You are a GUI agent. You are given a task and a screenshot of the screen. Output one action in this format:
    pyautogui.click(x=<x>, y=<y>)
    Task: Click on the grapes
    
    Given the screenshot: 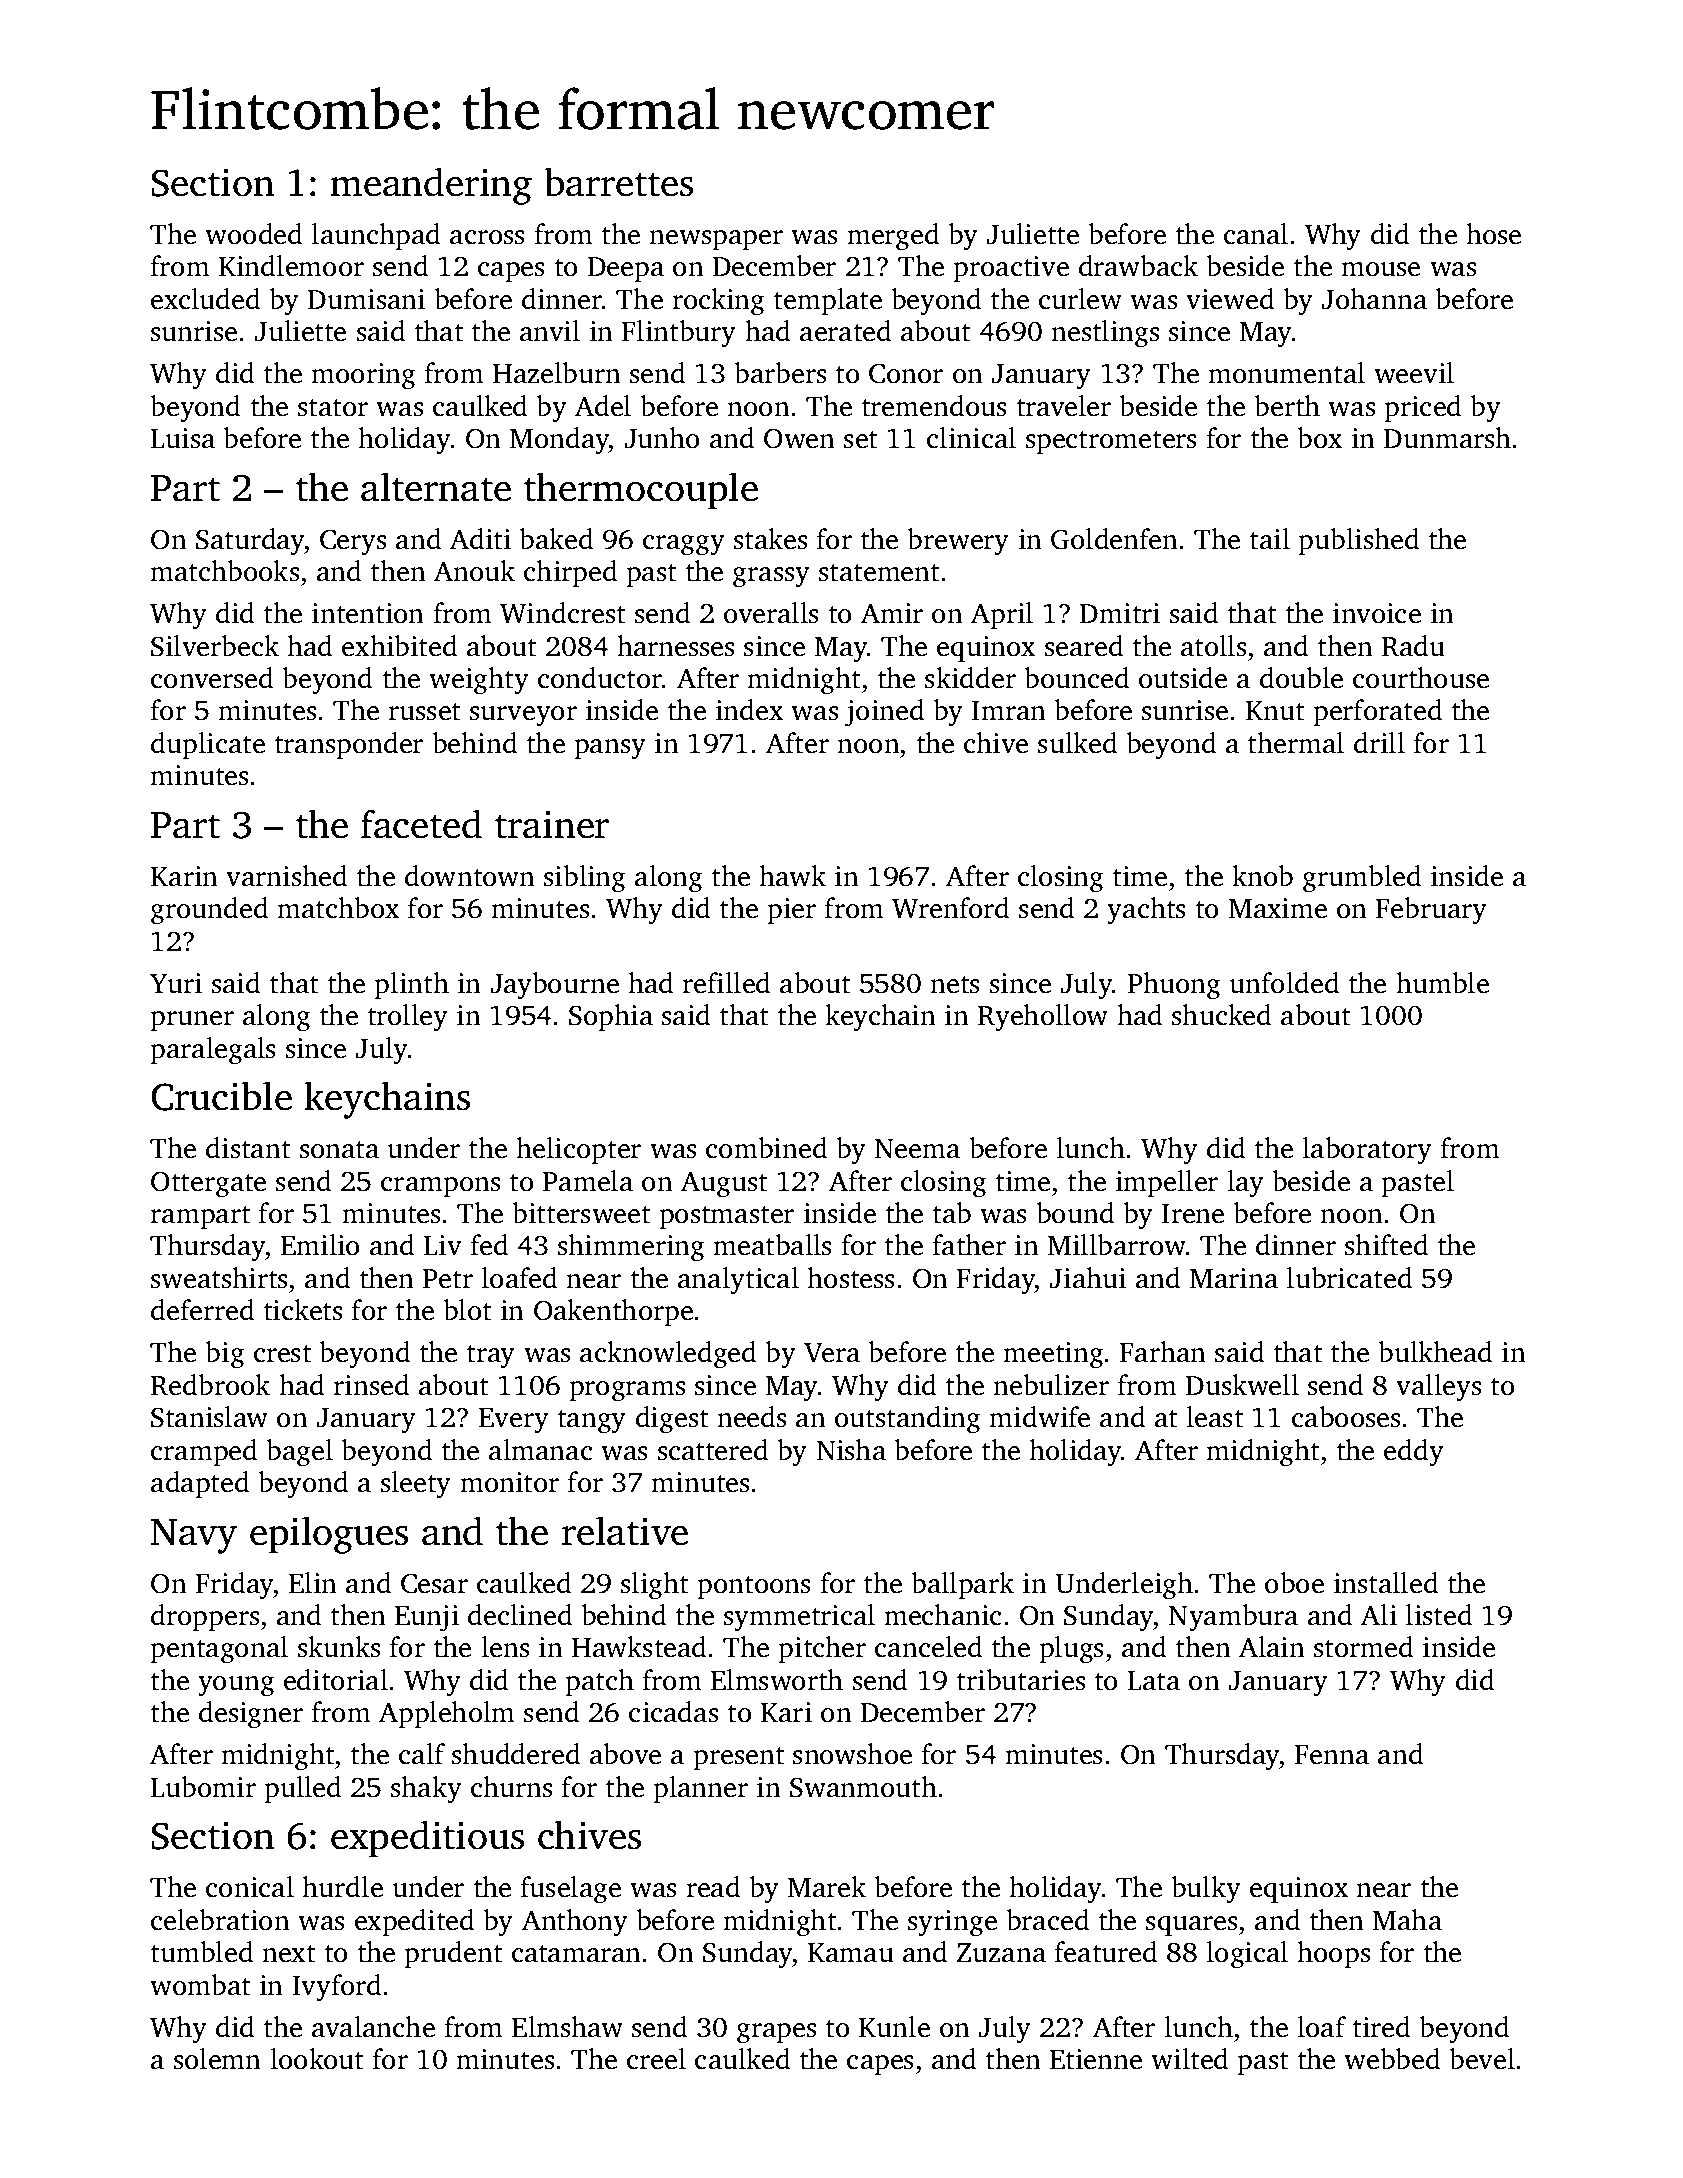 What is the action you would take?
    pyautogui.click(x=776, y=2033)
